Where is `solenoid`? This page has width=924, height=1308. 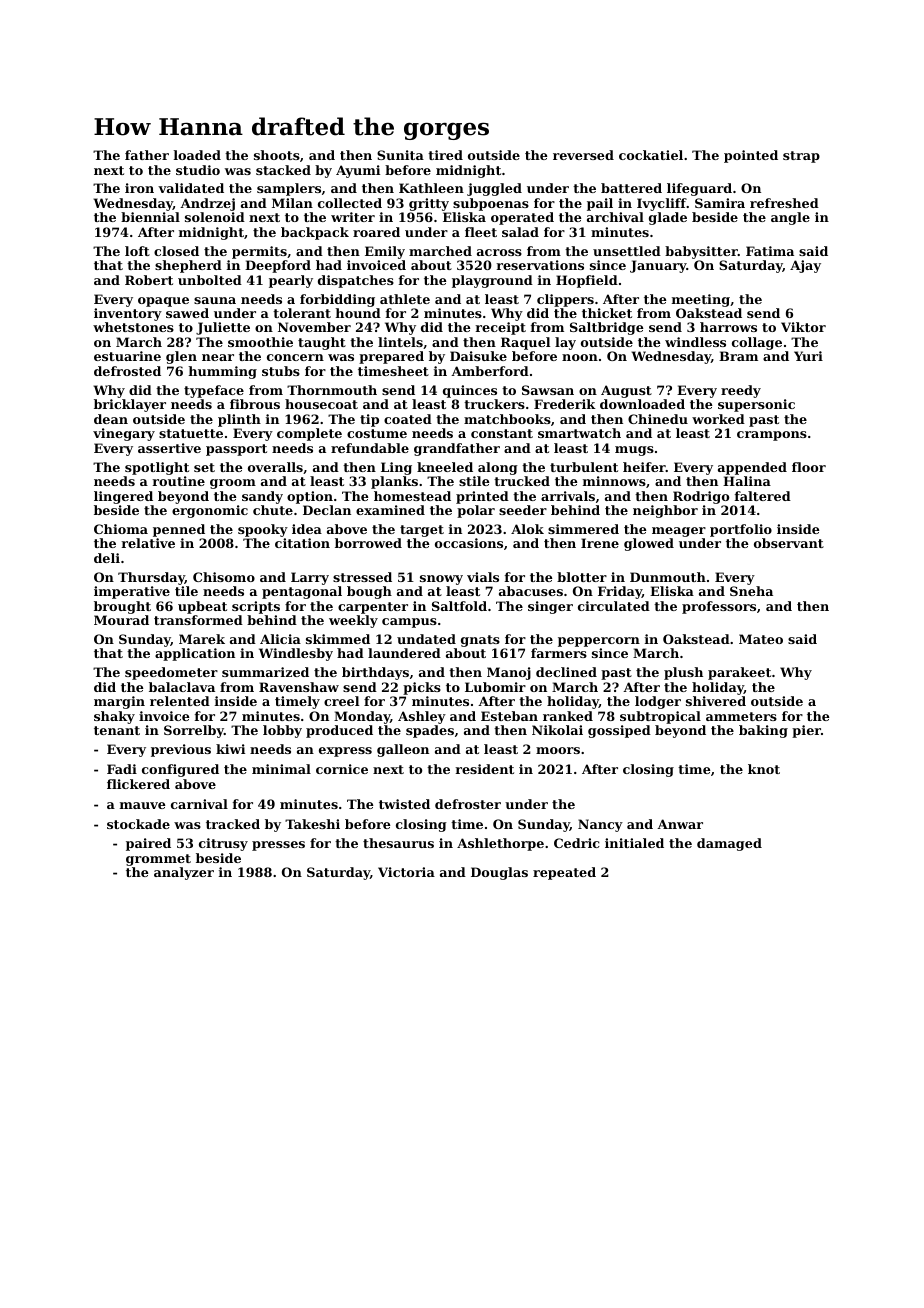 solenoid is located at coordinates (215, 217).
